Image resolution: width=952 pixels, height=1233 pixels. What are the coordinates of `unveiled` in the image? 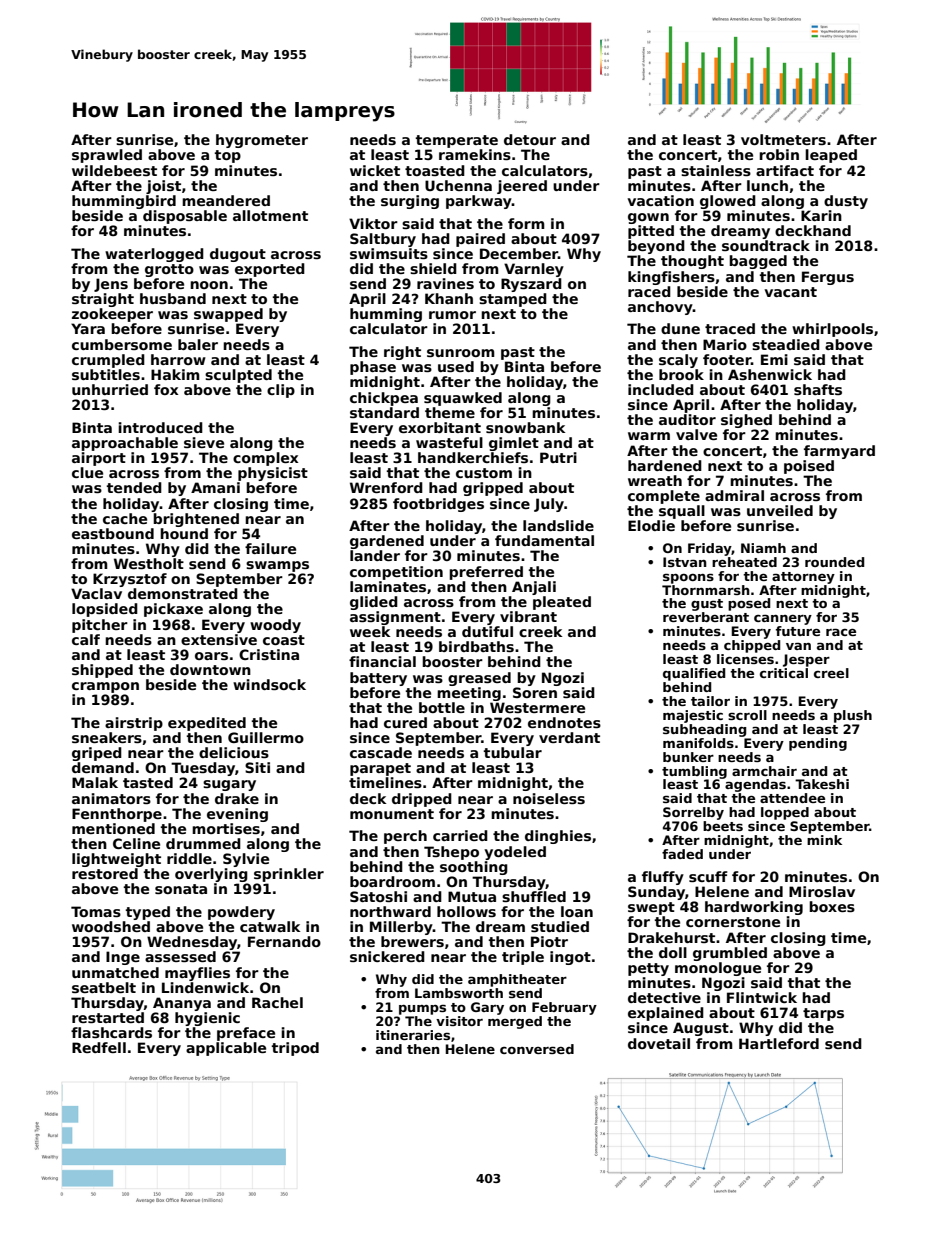 It's located at (780, 510).
